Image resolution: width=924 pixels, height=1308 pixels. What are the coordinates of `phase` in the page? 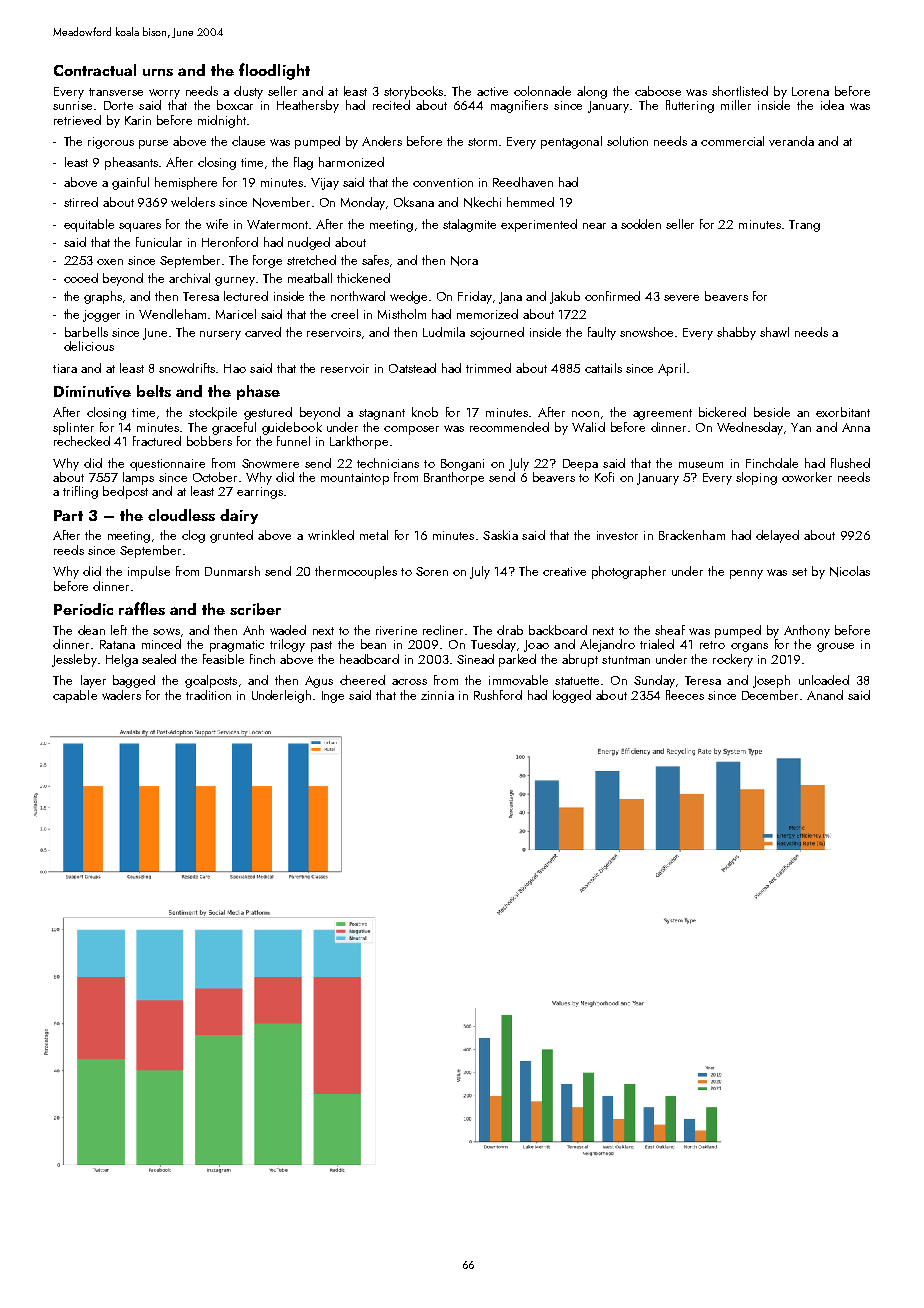 It's located at (258, 392).
